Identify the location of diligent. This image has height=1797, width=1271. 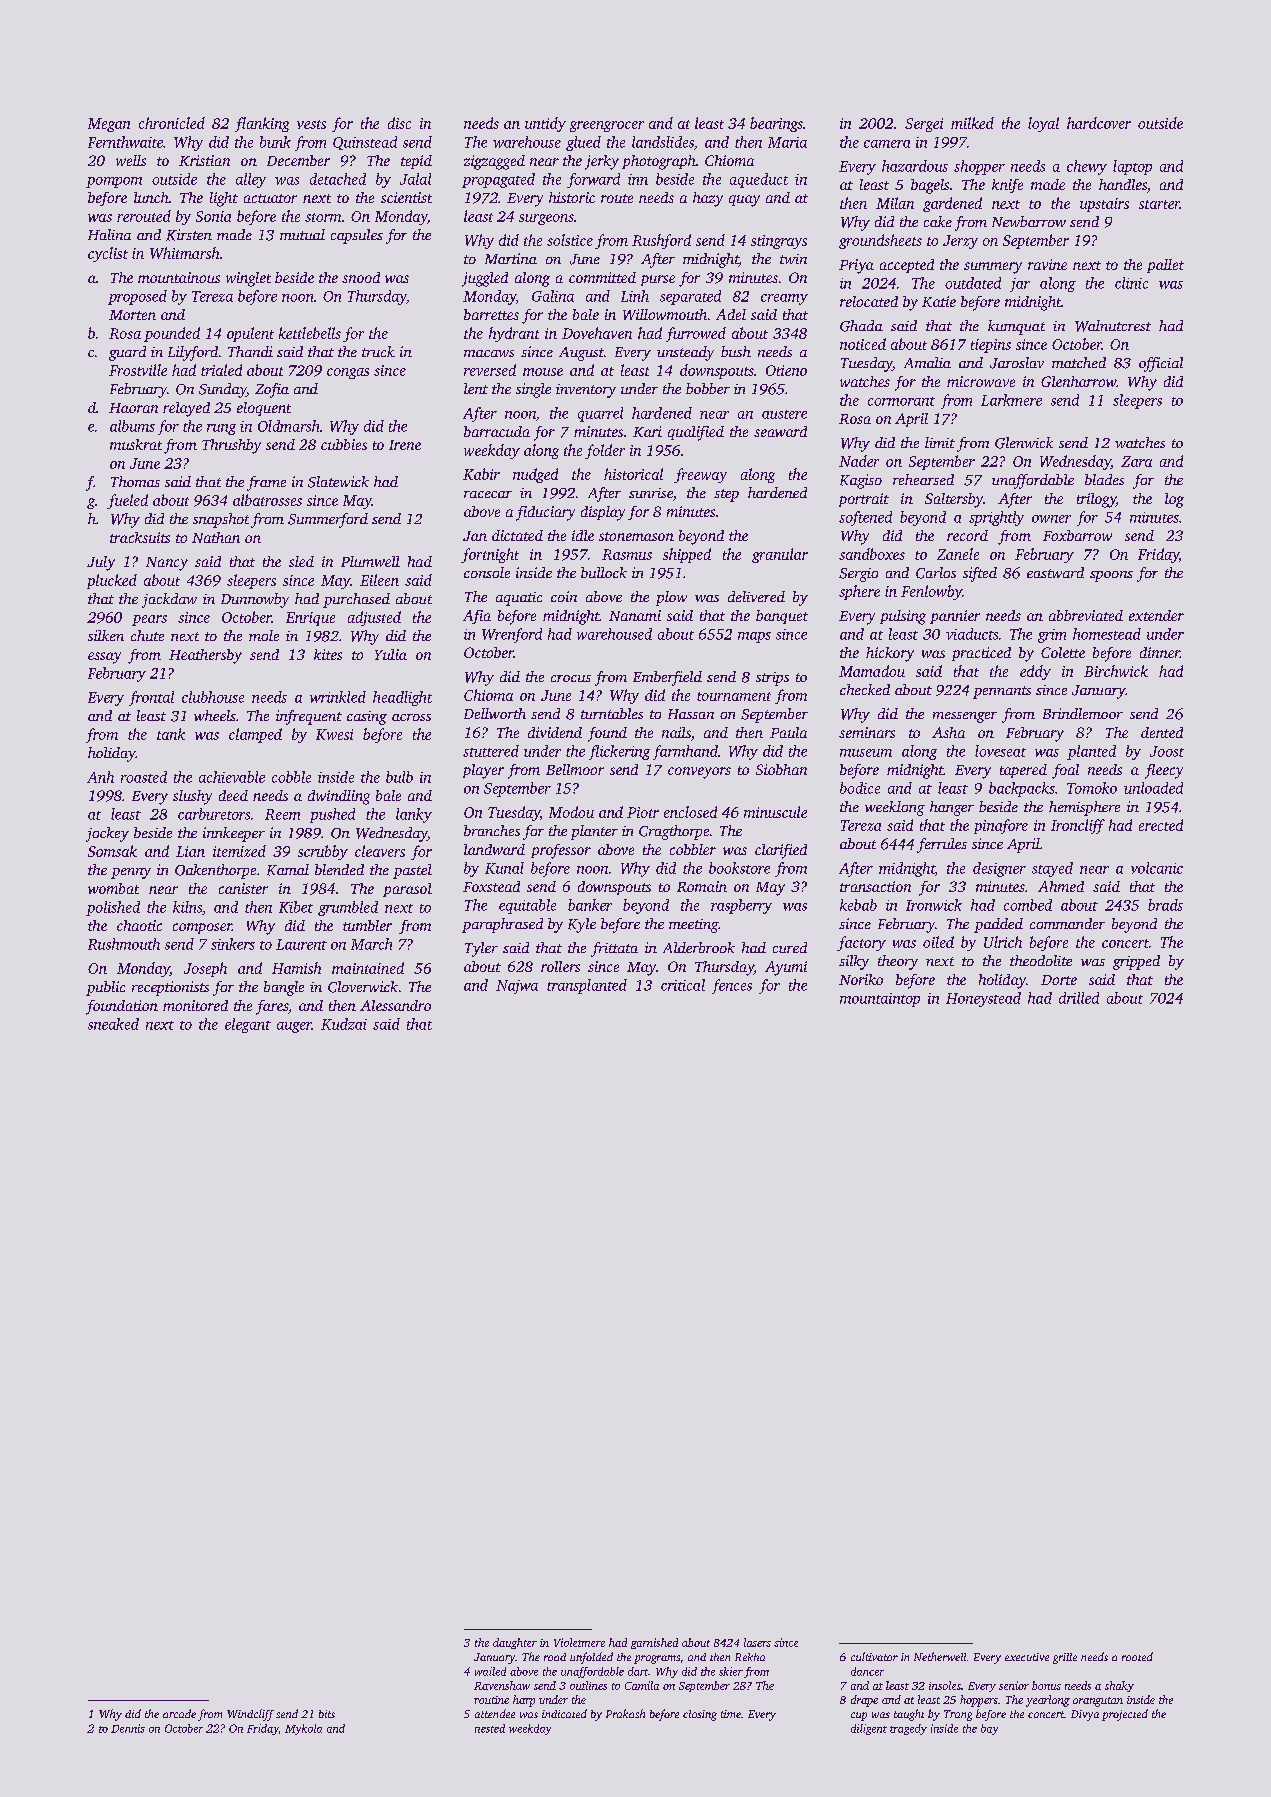
(869, 1729).
